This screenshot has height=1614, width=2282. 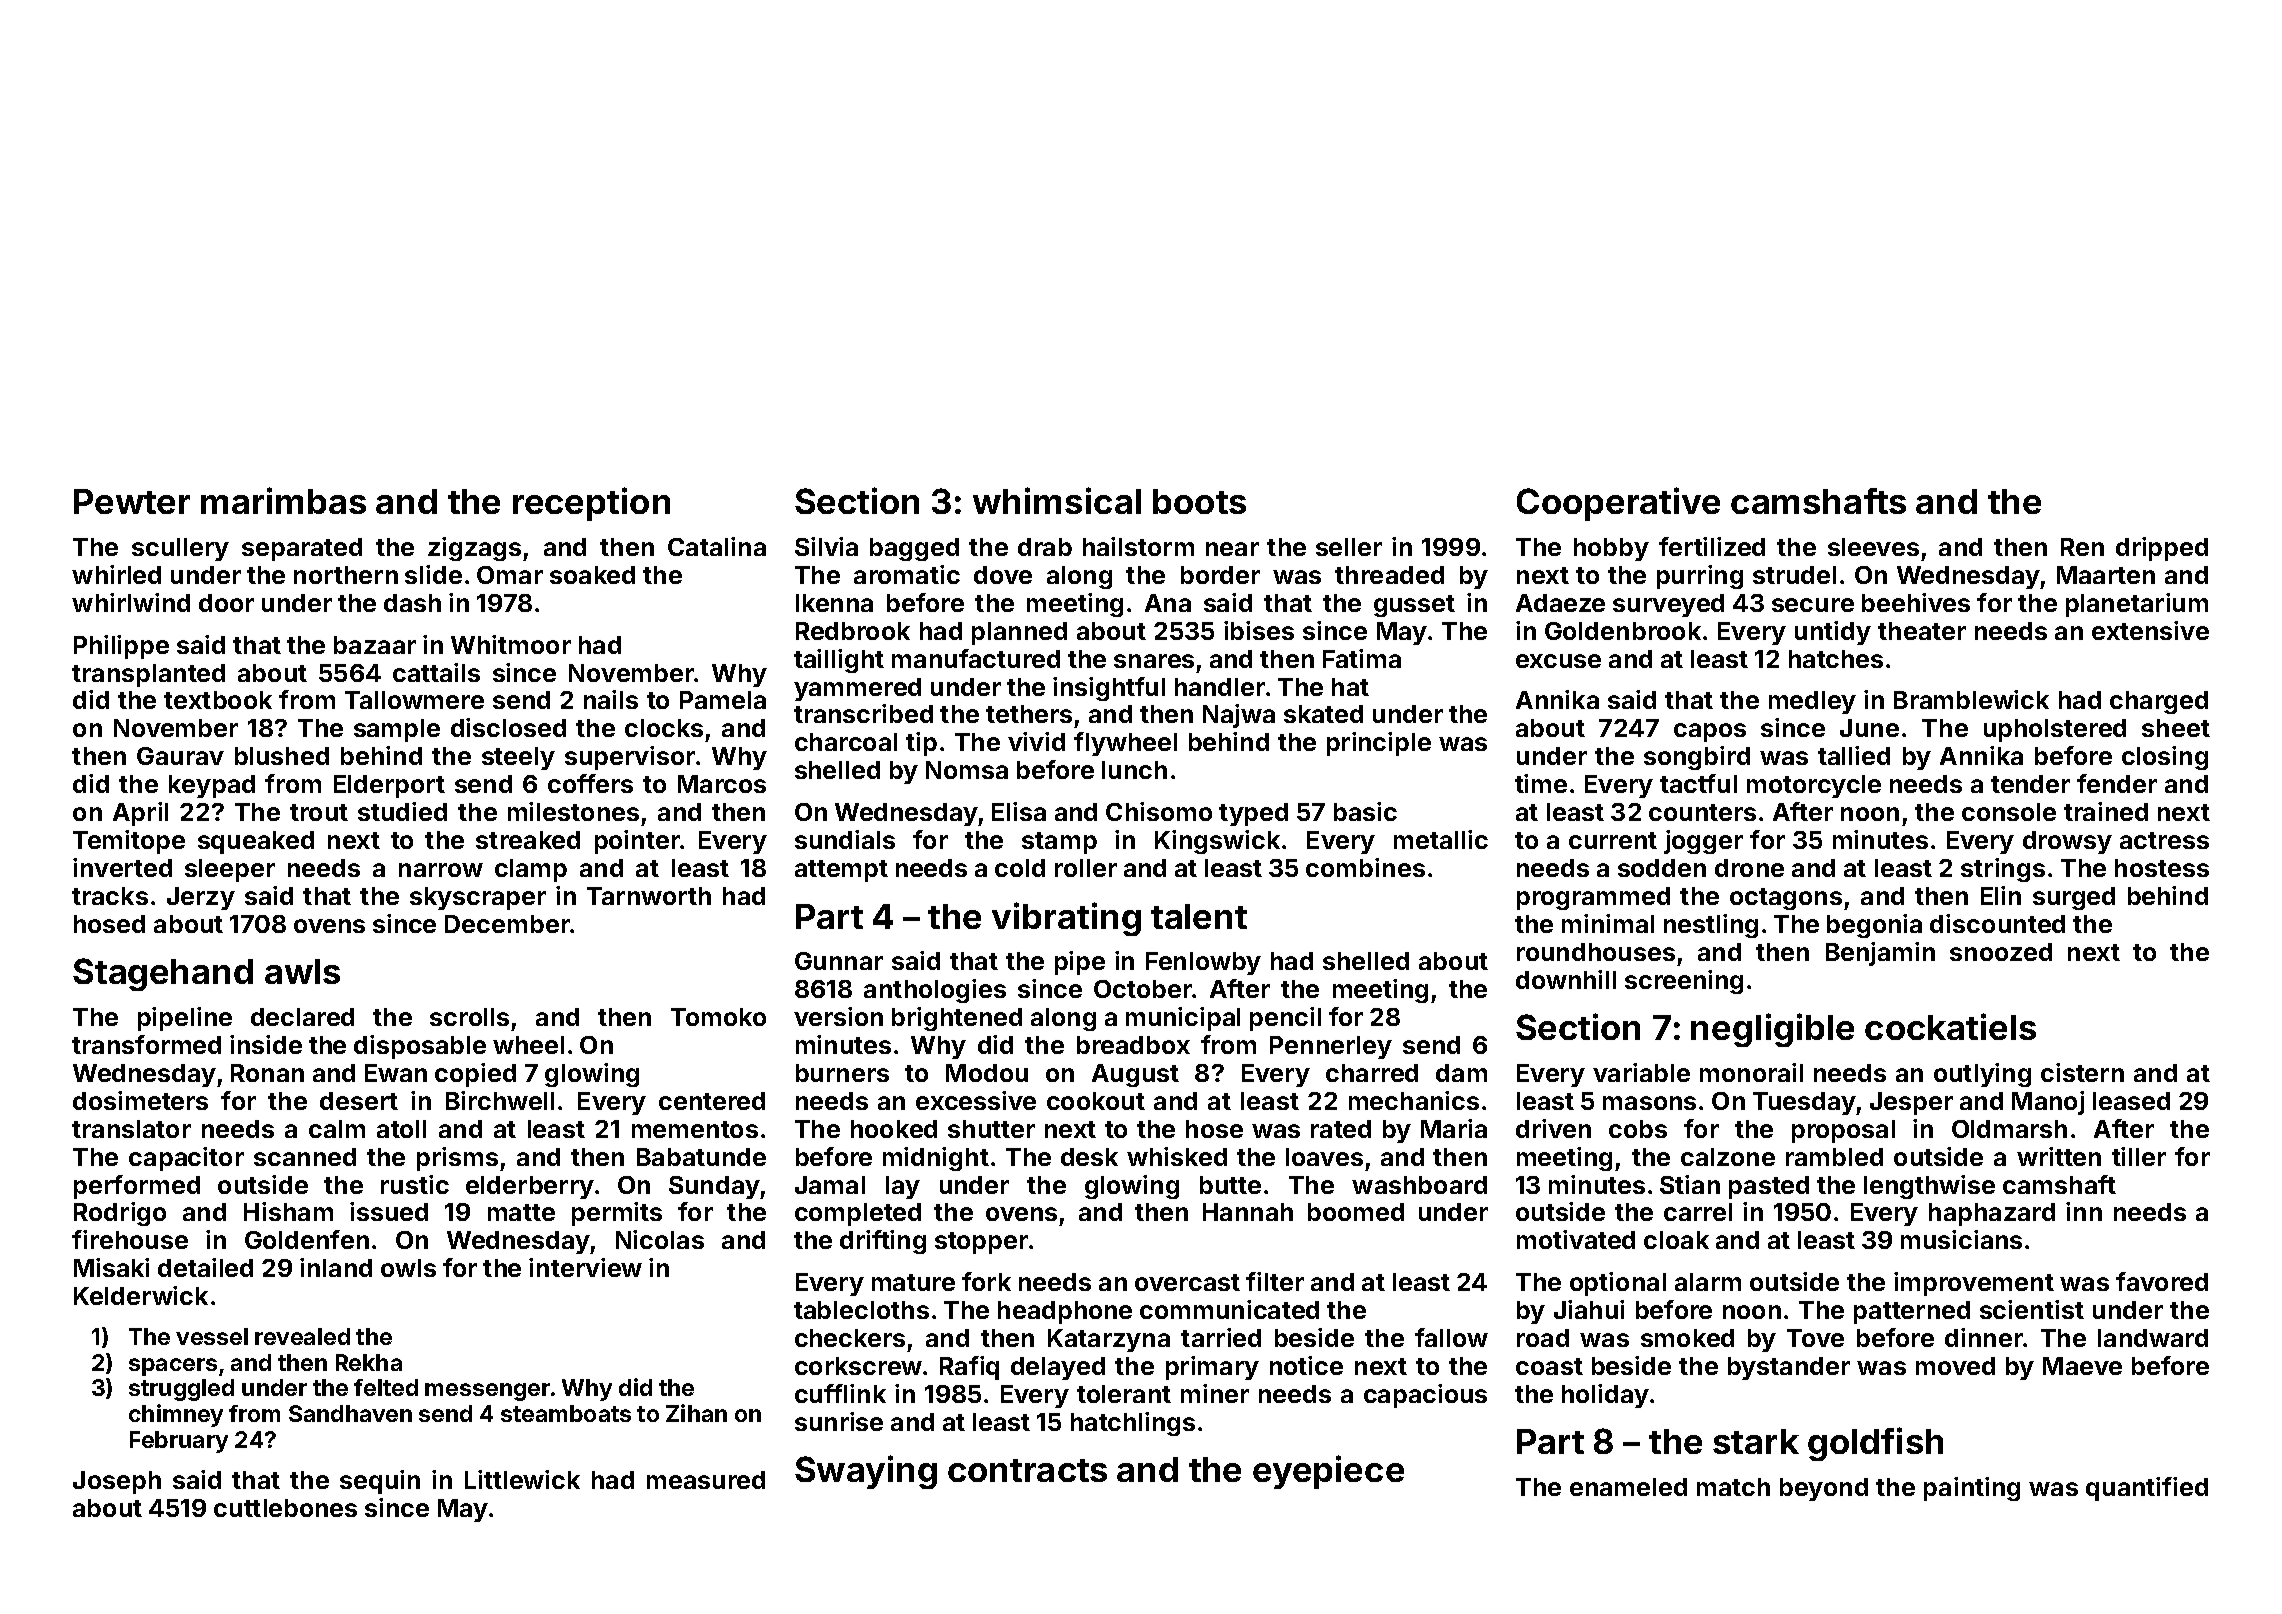 I want to click on Jesper, so click(x=1911, y=1103).
